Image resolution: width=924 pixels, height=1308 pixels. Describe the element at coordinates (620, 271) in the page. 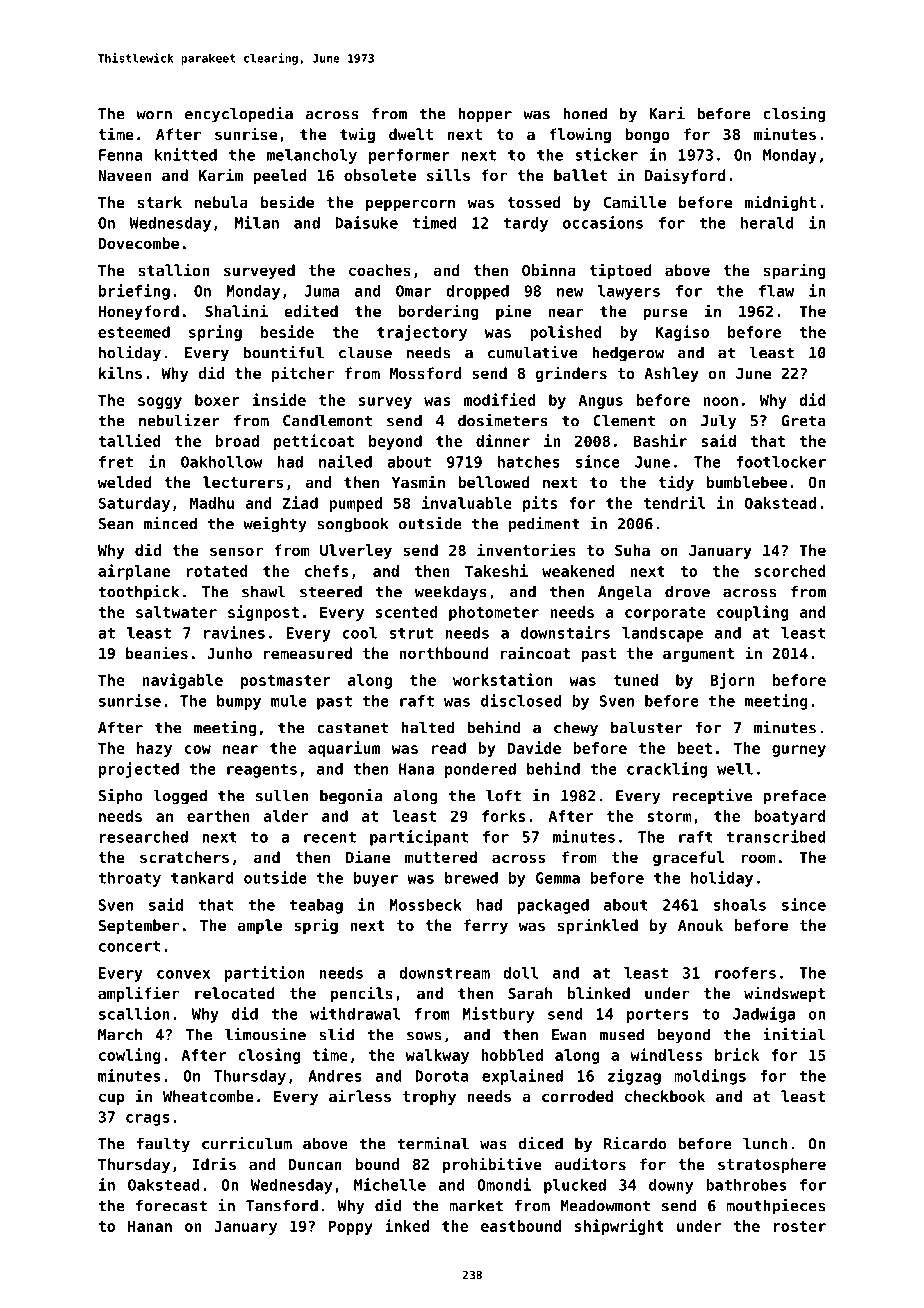

I see `tiptoed` at that location.
